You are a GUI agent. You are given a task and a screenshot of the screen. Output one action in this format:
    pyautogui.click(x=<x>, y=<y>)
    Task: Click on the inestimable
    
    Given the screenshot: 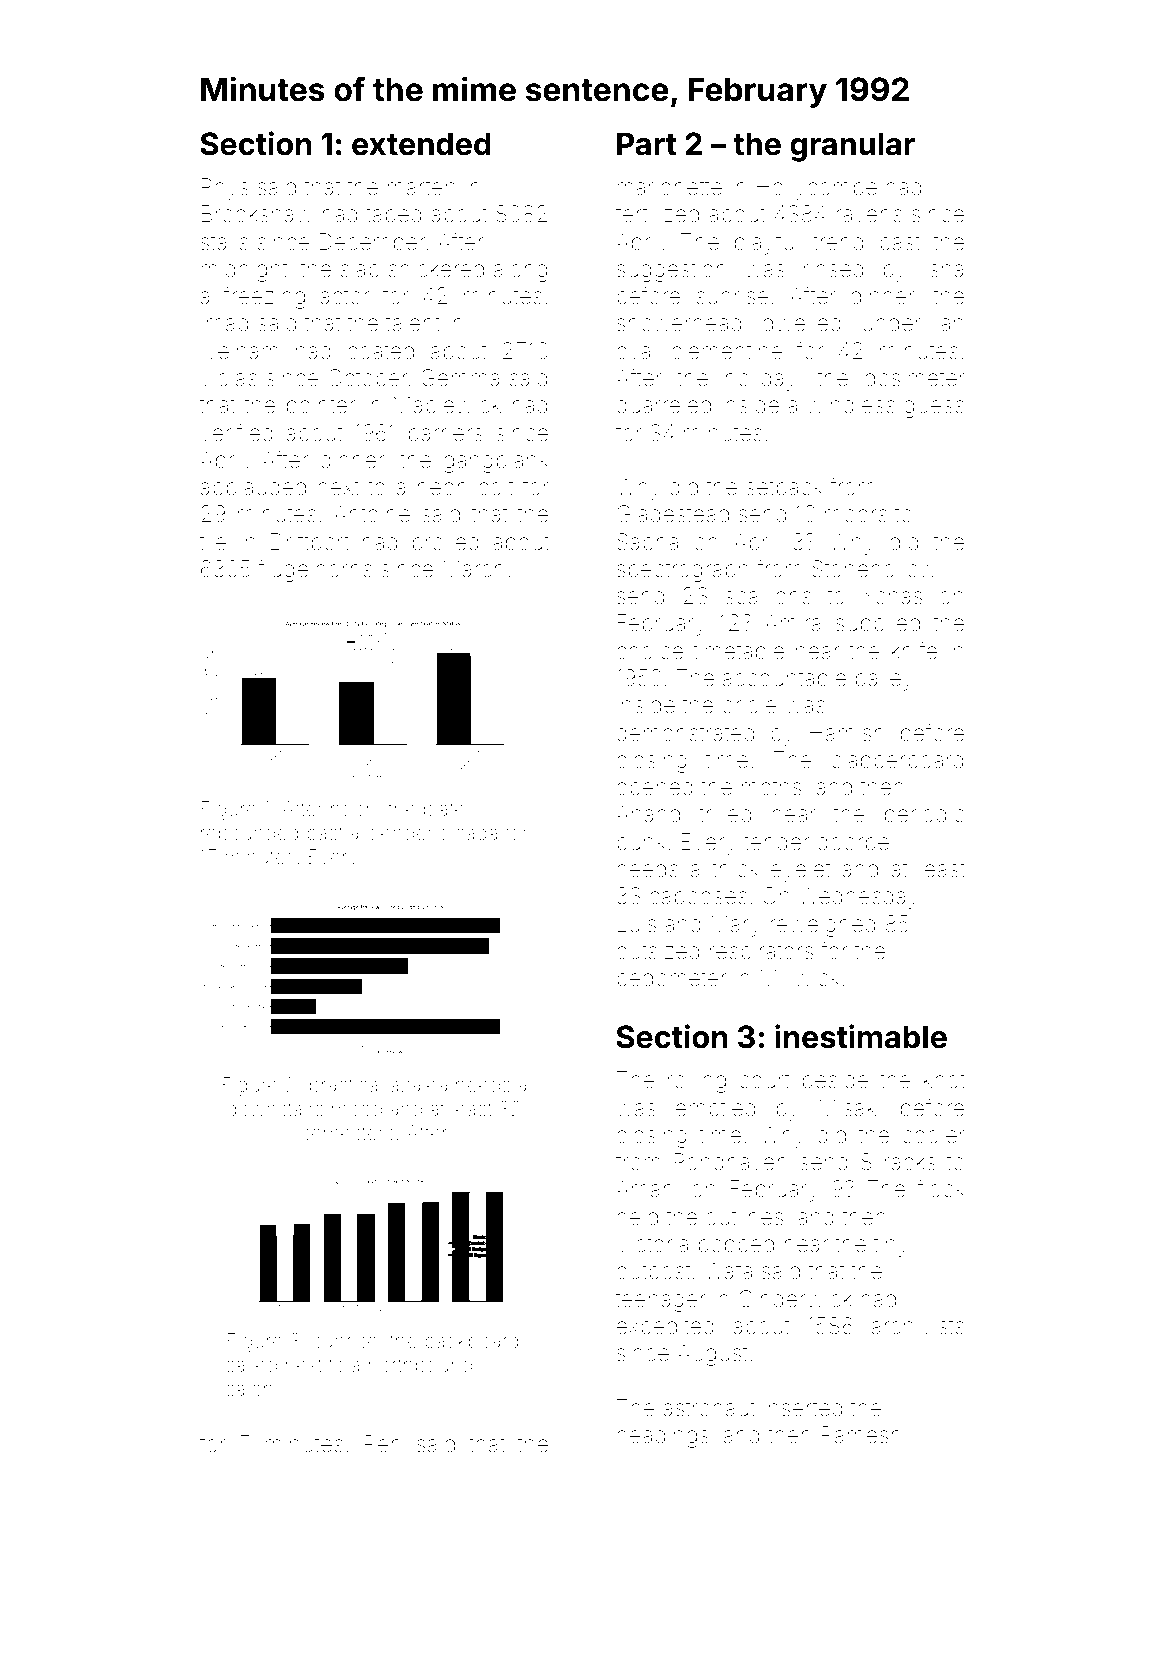 What is the action you would take?
    pyautogui.click(x=861, y=1036)
